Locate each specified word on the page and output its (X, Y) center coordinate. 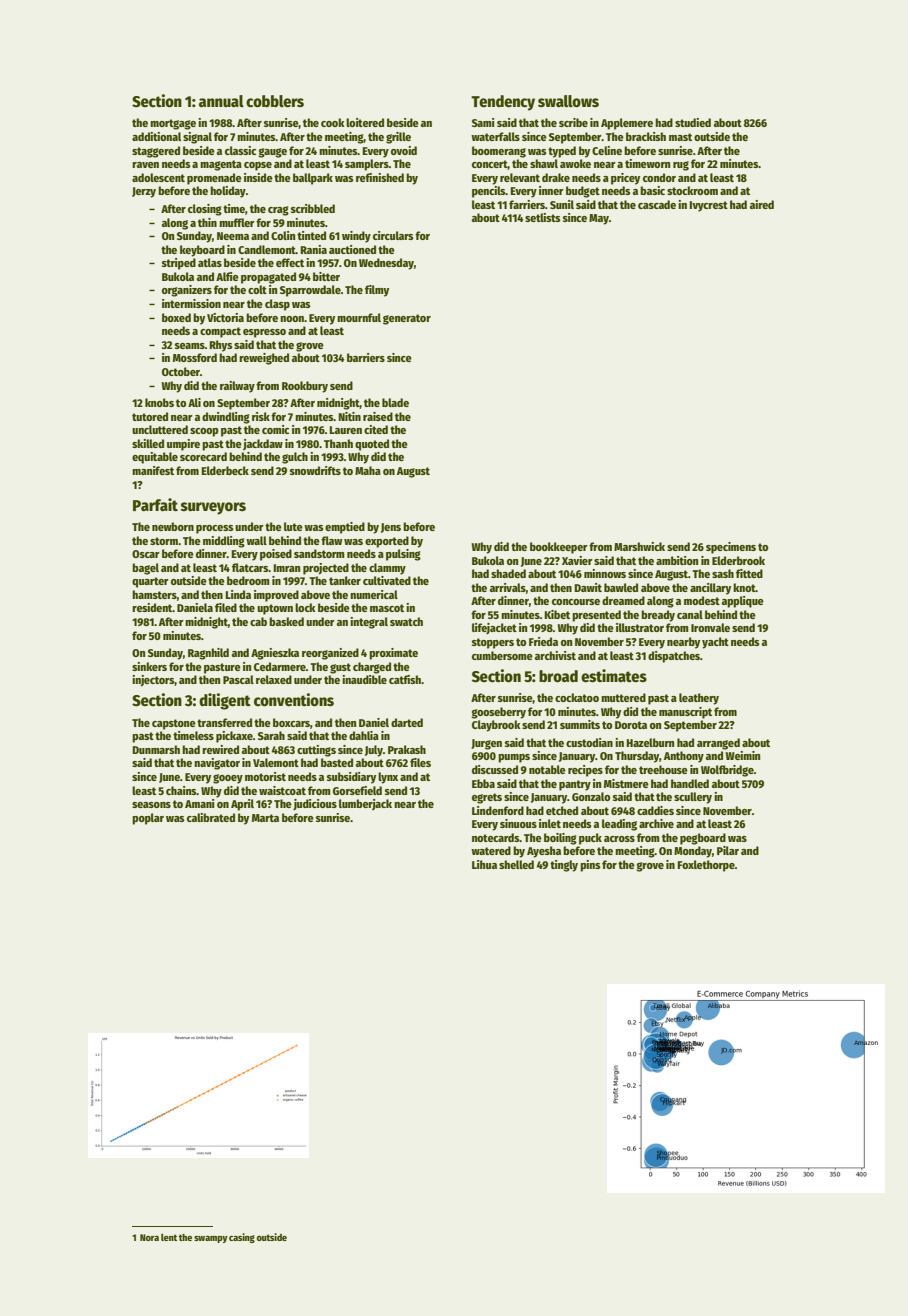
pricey (625, 179)
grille (398, 138)
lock (305, 607)
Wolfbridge (727, 771)
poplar (148, 819)
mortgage (173, 124)
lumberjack (365, 804)
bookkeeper (559, 548)
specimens (731, 548)
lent (169, 1237)
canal (690, 614)
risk (261, 416)
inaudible (364, 679)
